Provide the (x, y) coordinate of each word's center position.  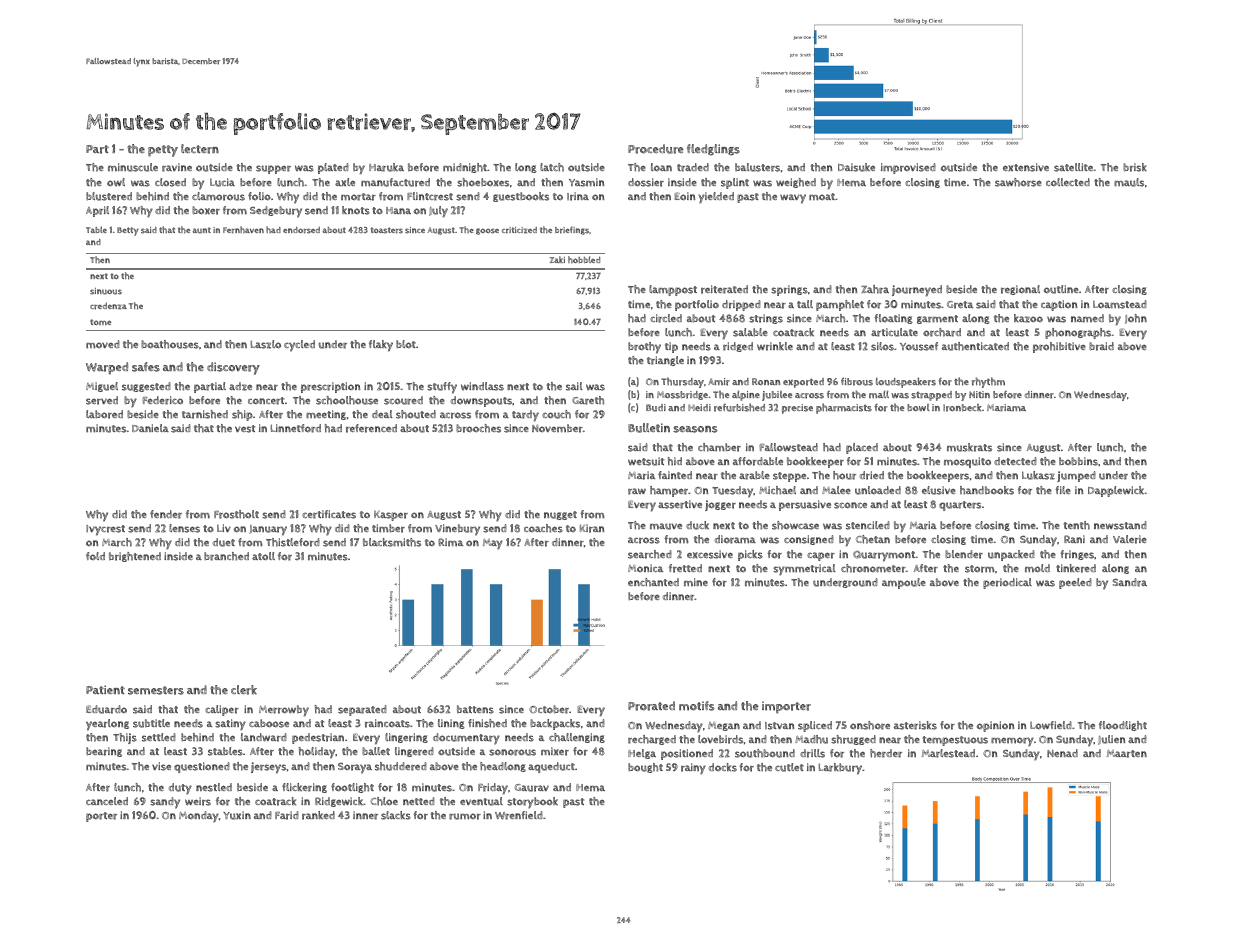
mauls (1129, 182)
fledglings (713, 150)
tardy (525, 416)
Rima (450, 542)
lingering (406, 738)
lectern (200, 149)
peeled (1075, 583)
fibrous (857, 382)
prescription (330, 387)
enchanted (653, 582)
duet (224, 542)
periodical (1007, 583)
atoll (263, 556)
